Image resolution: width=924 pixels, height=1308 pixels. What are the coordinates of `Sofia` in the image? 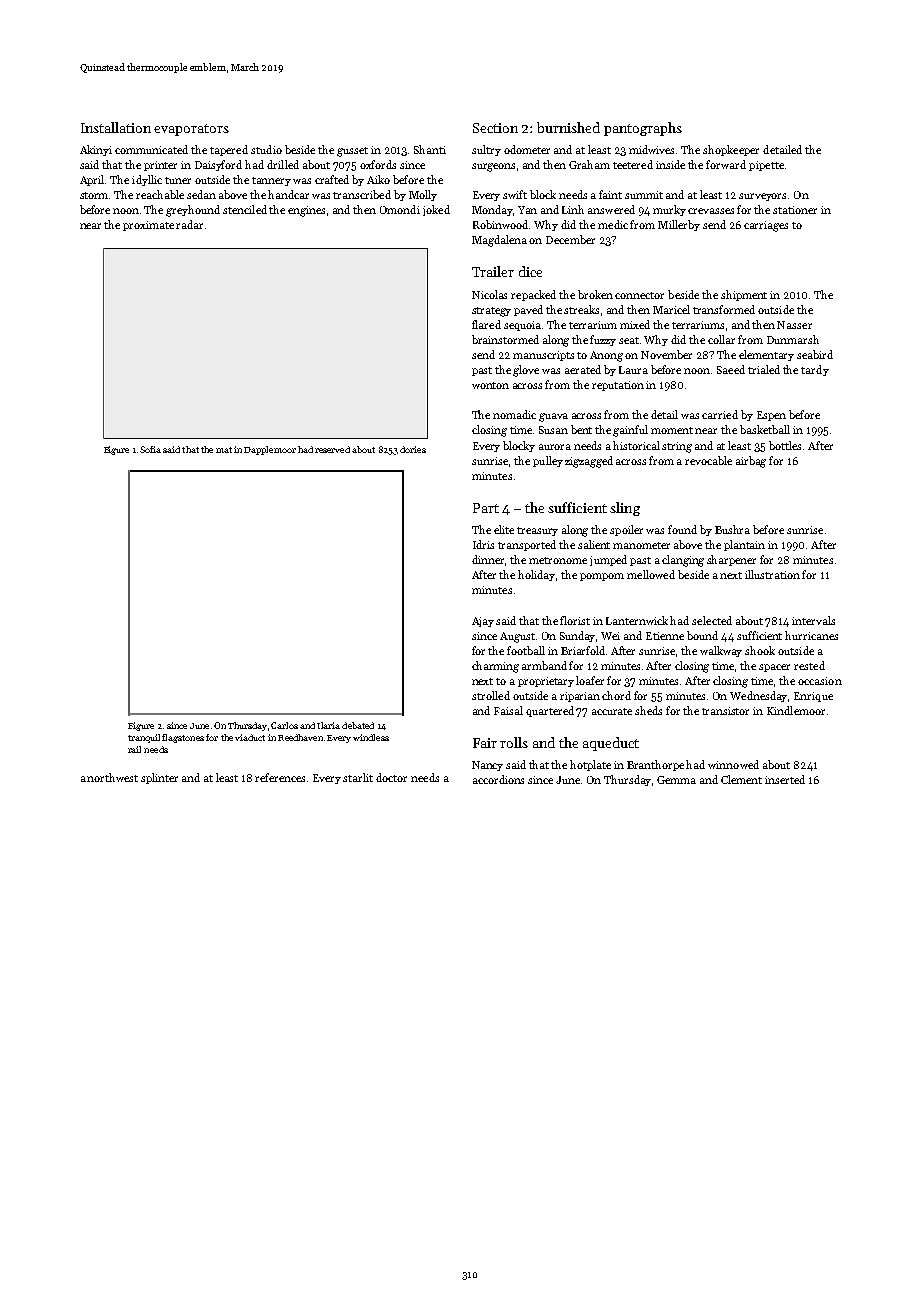 It's located at (150, 449).
